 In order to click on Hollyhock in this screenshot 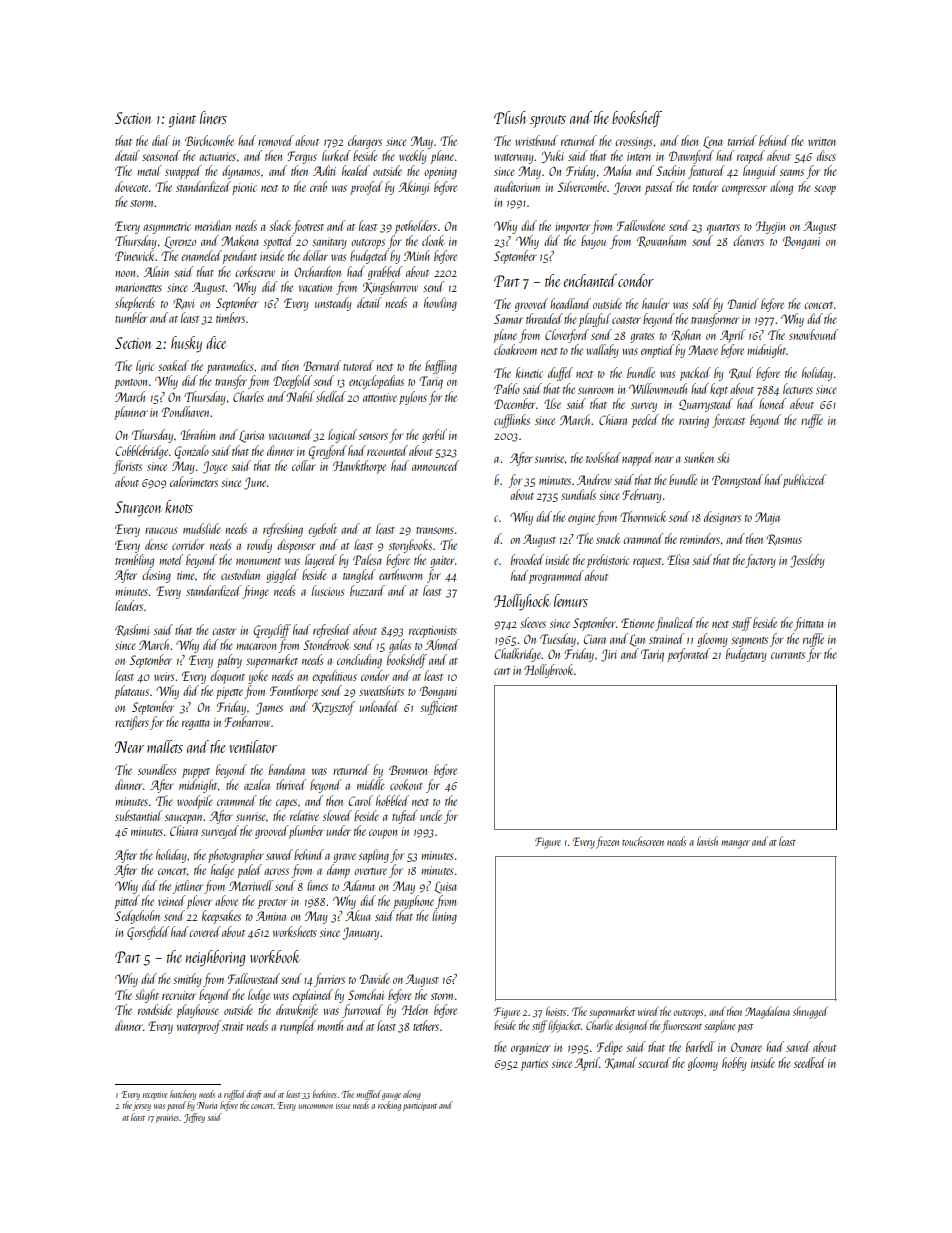, I will do `click(522, 602)`.
